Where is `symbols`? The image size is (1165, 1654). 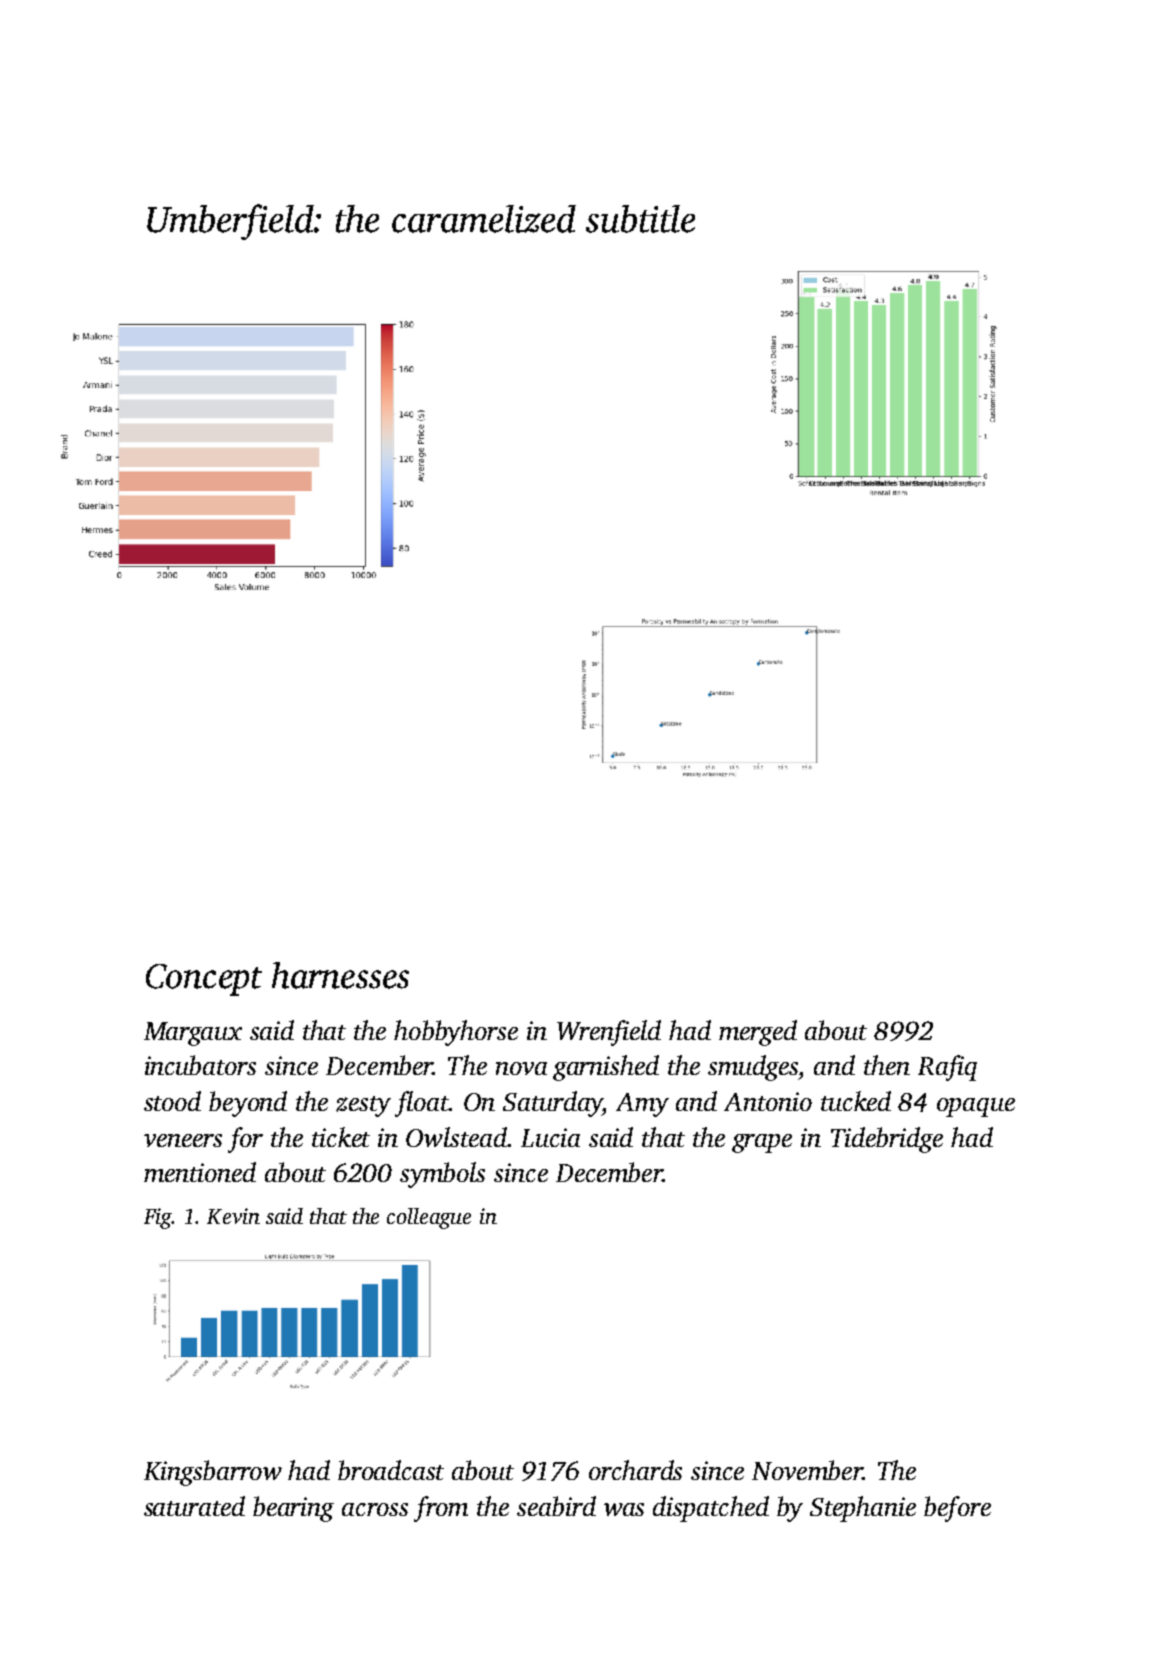 symbols is located at coordinates (442, 1175).
